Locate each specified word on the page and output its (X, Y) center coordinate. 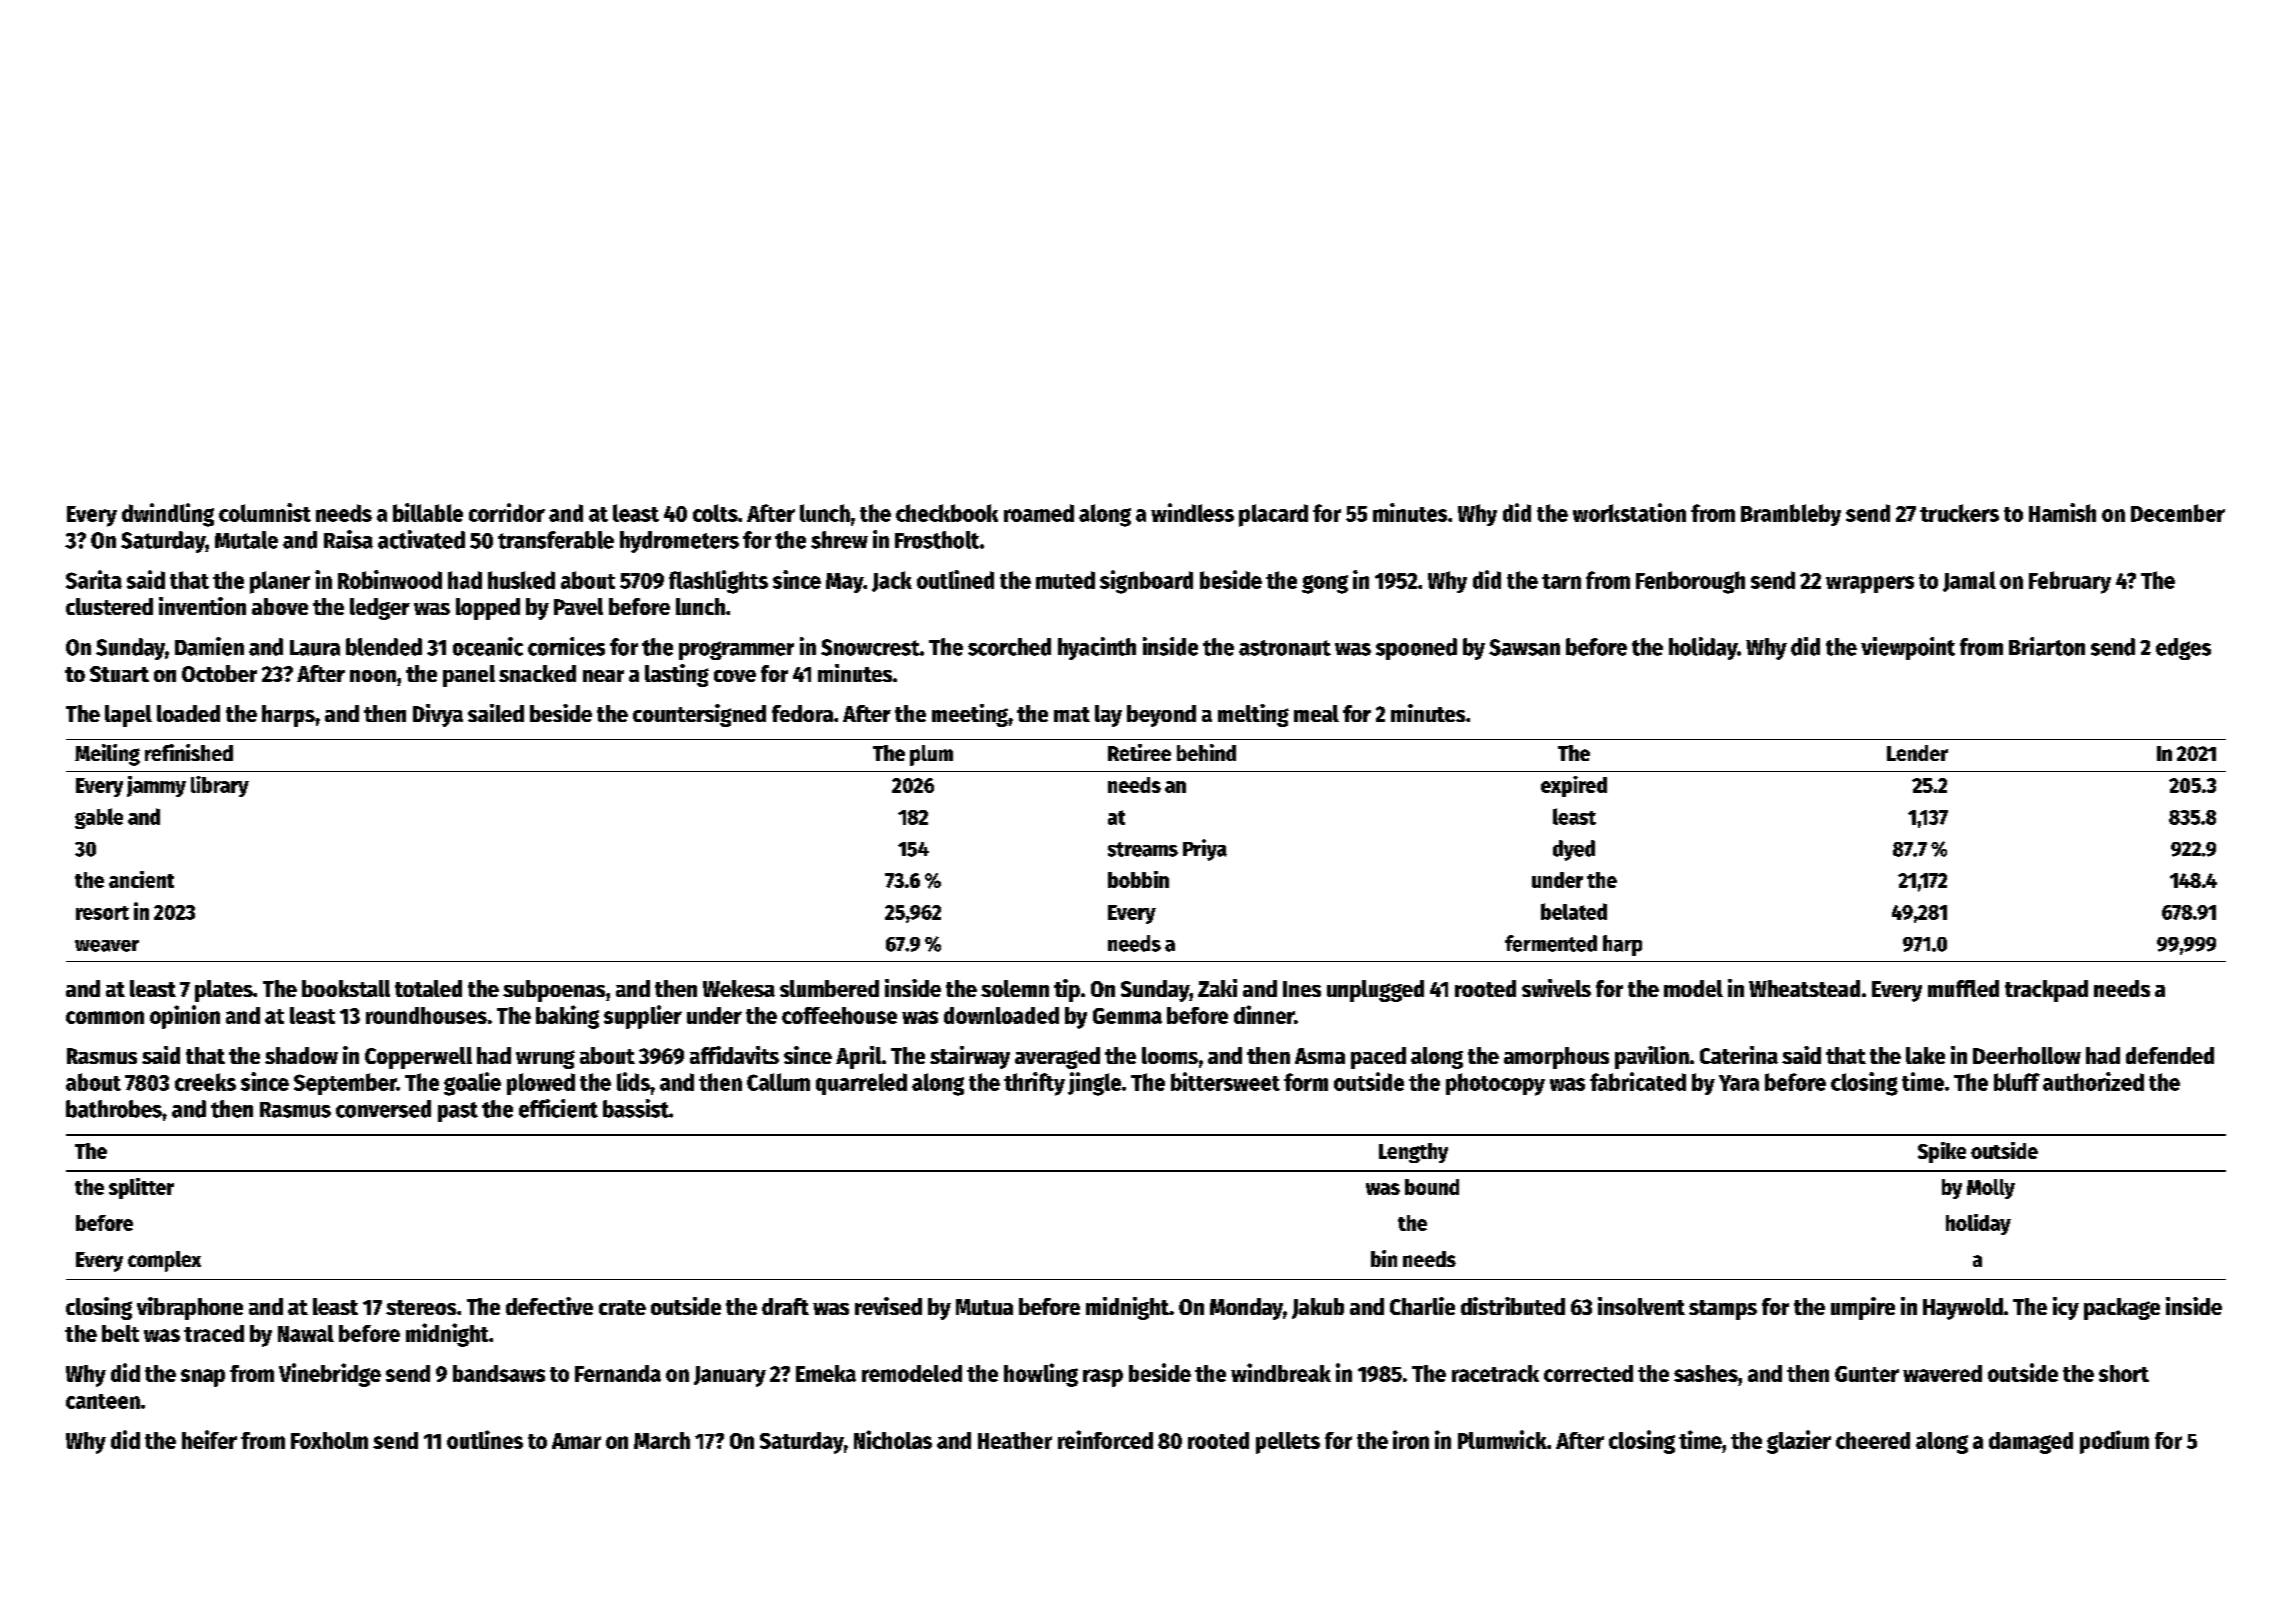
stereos (421, 1307)
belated (1574, 911)
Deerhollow (2027, 1055)
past (458, 1112)
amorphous (1556, 1058)
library (220, 786)
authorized (2093, 1081)
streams (1143, 849)
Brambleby (1791, 515)
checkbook (947, 513)
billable (428, 512)
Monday (1246, 1309)
